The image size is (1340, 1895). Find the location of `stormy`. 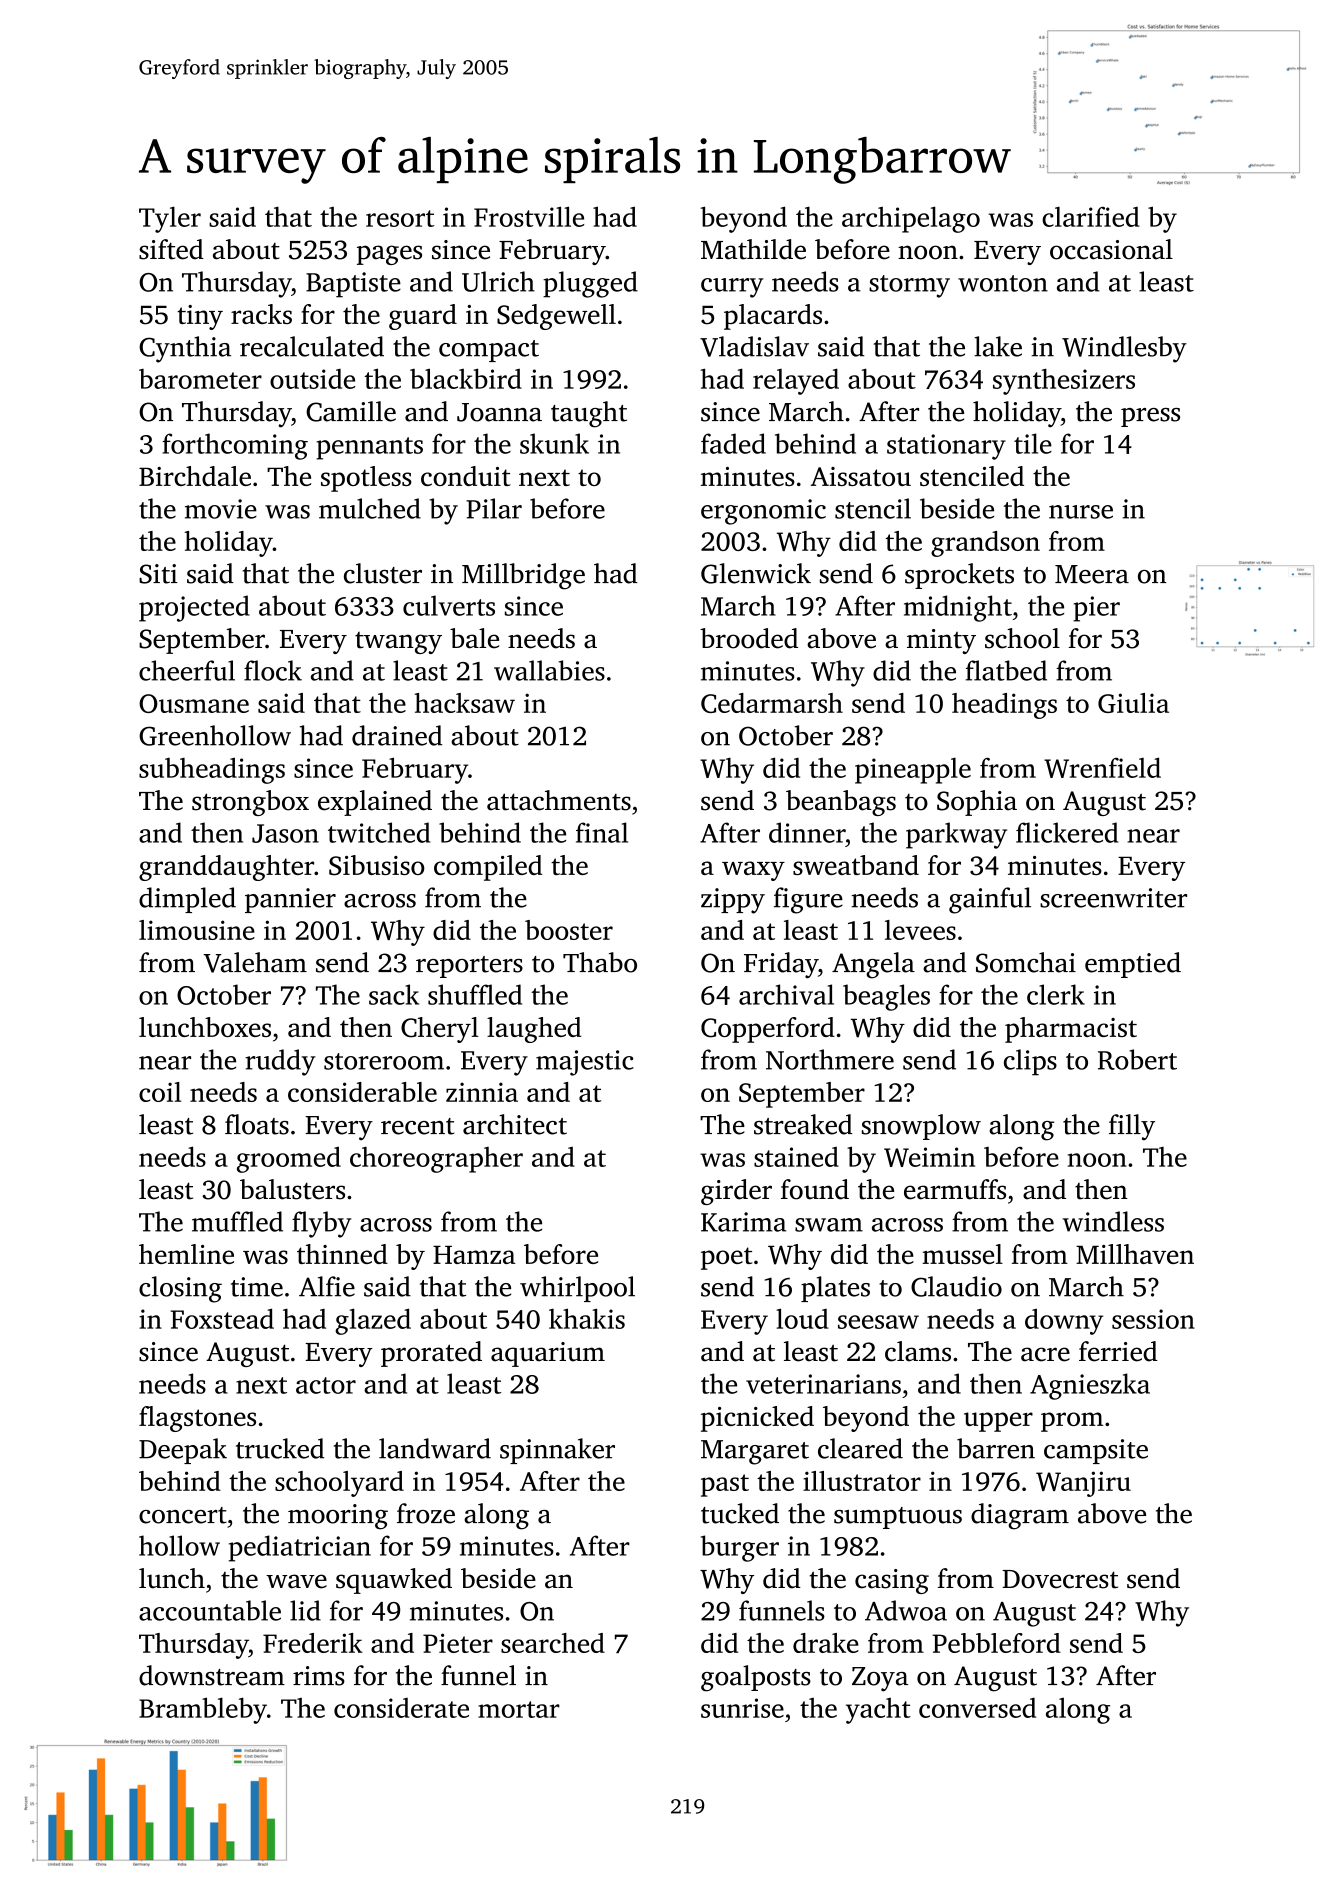

stormy is located at coordinates (909, 286).
